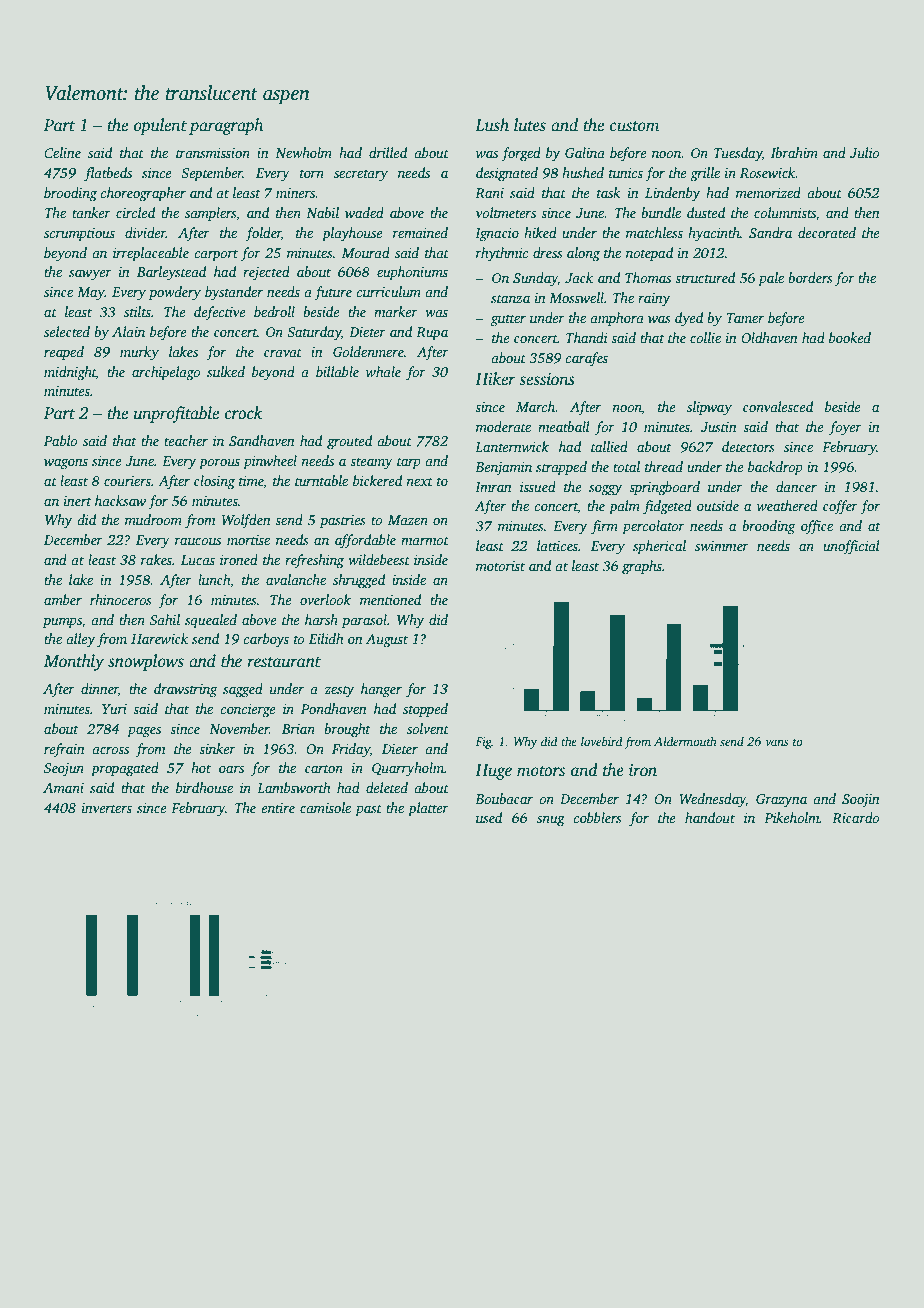 This image has width=924, height=1308. Describe the element at coordinates (861, 800) in the image. I see `Soojin` at that location.
